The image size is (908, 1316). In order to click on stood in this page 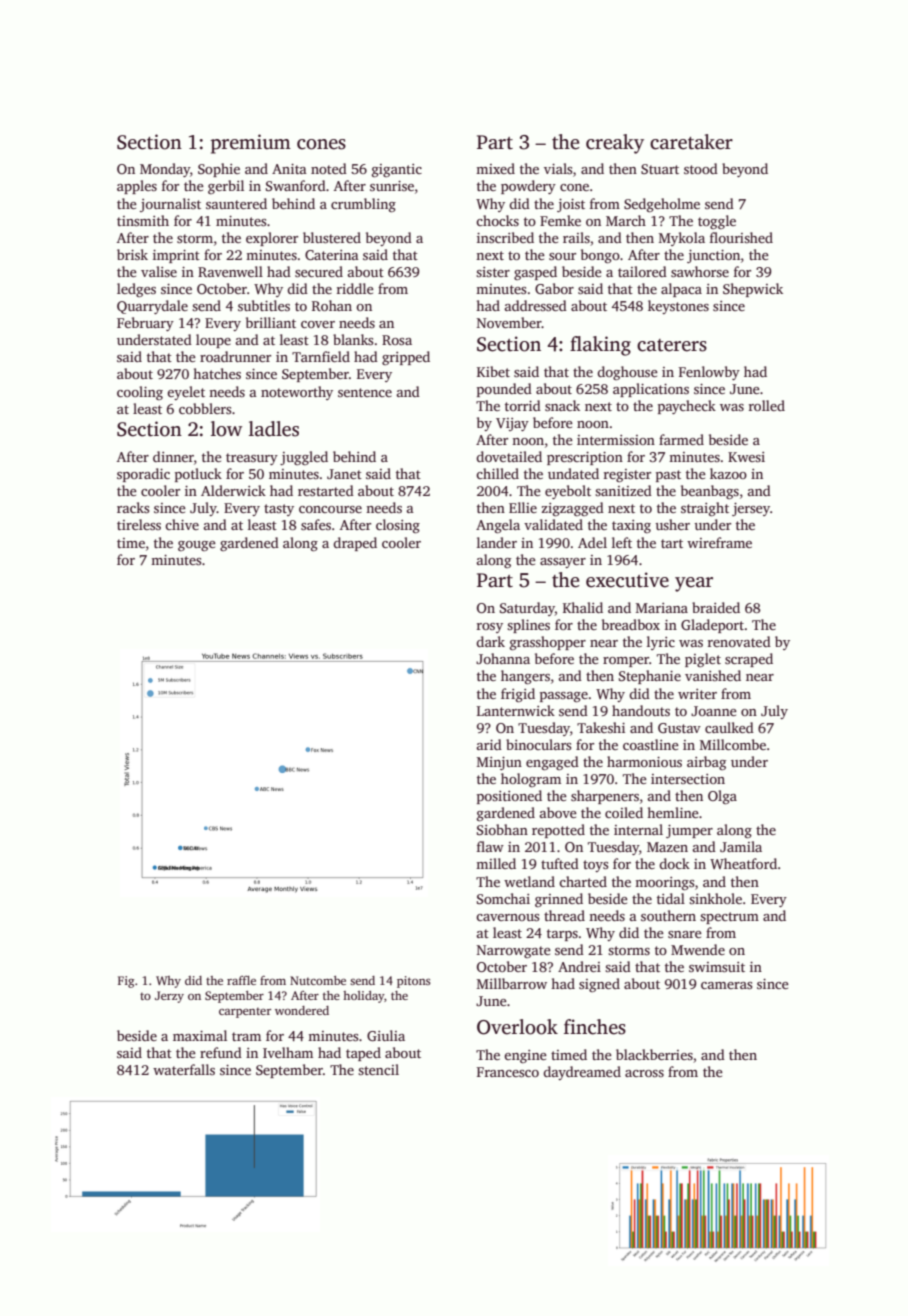, I will do `click(701, 168)`.
